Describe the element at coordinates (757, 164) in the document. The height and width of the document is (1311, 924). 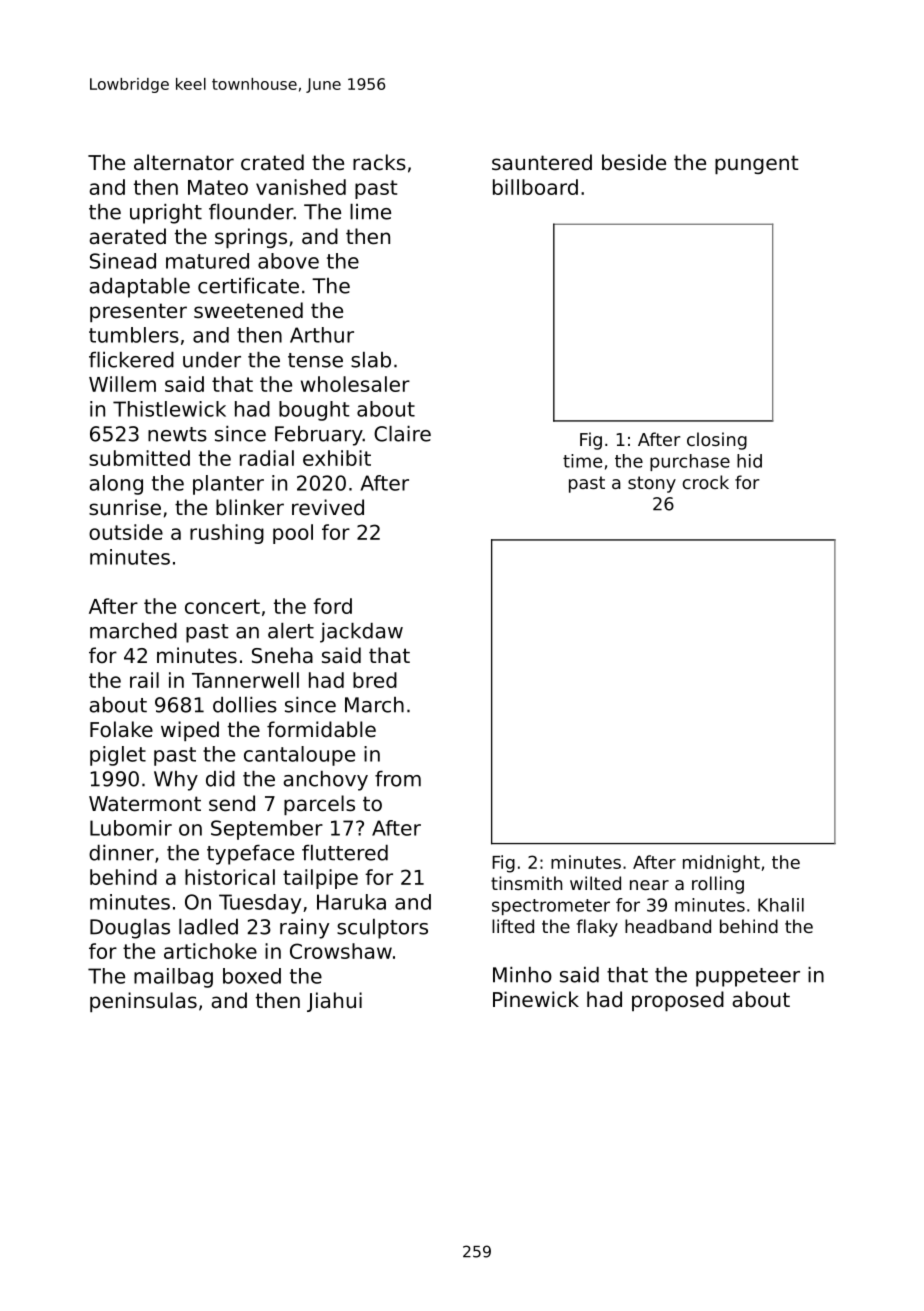
I see `pungent` at that location.
